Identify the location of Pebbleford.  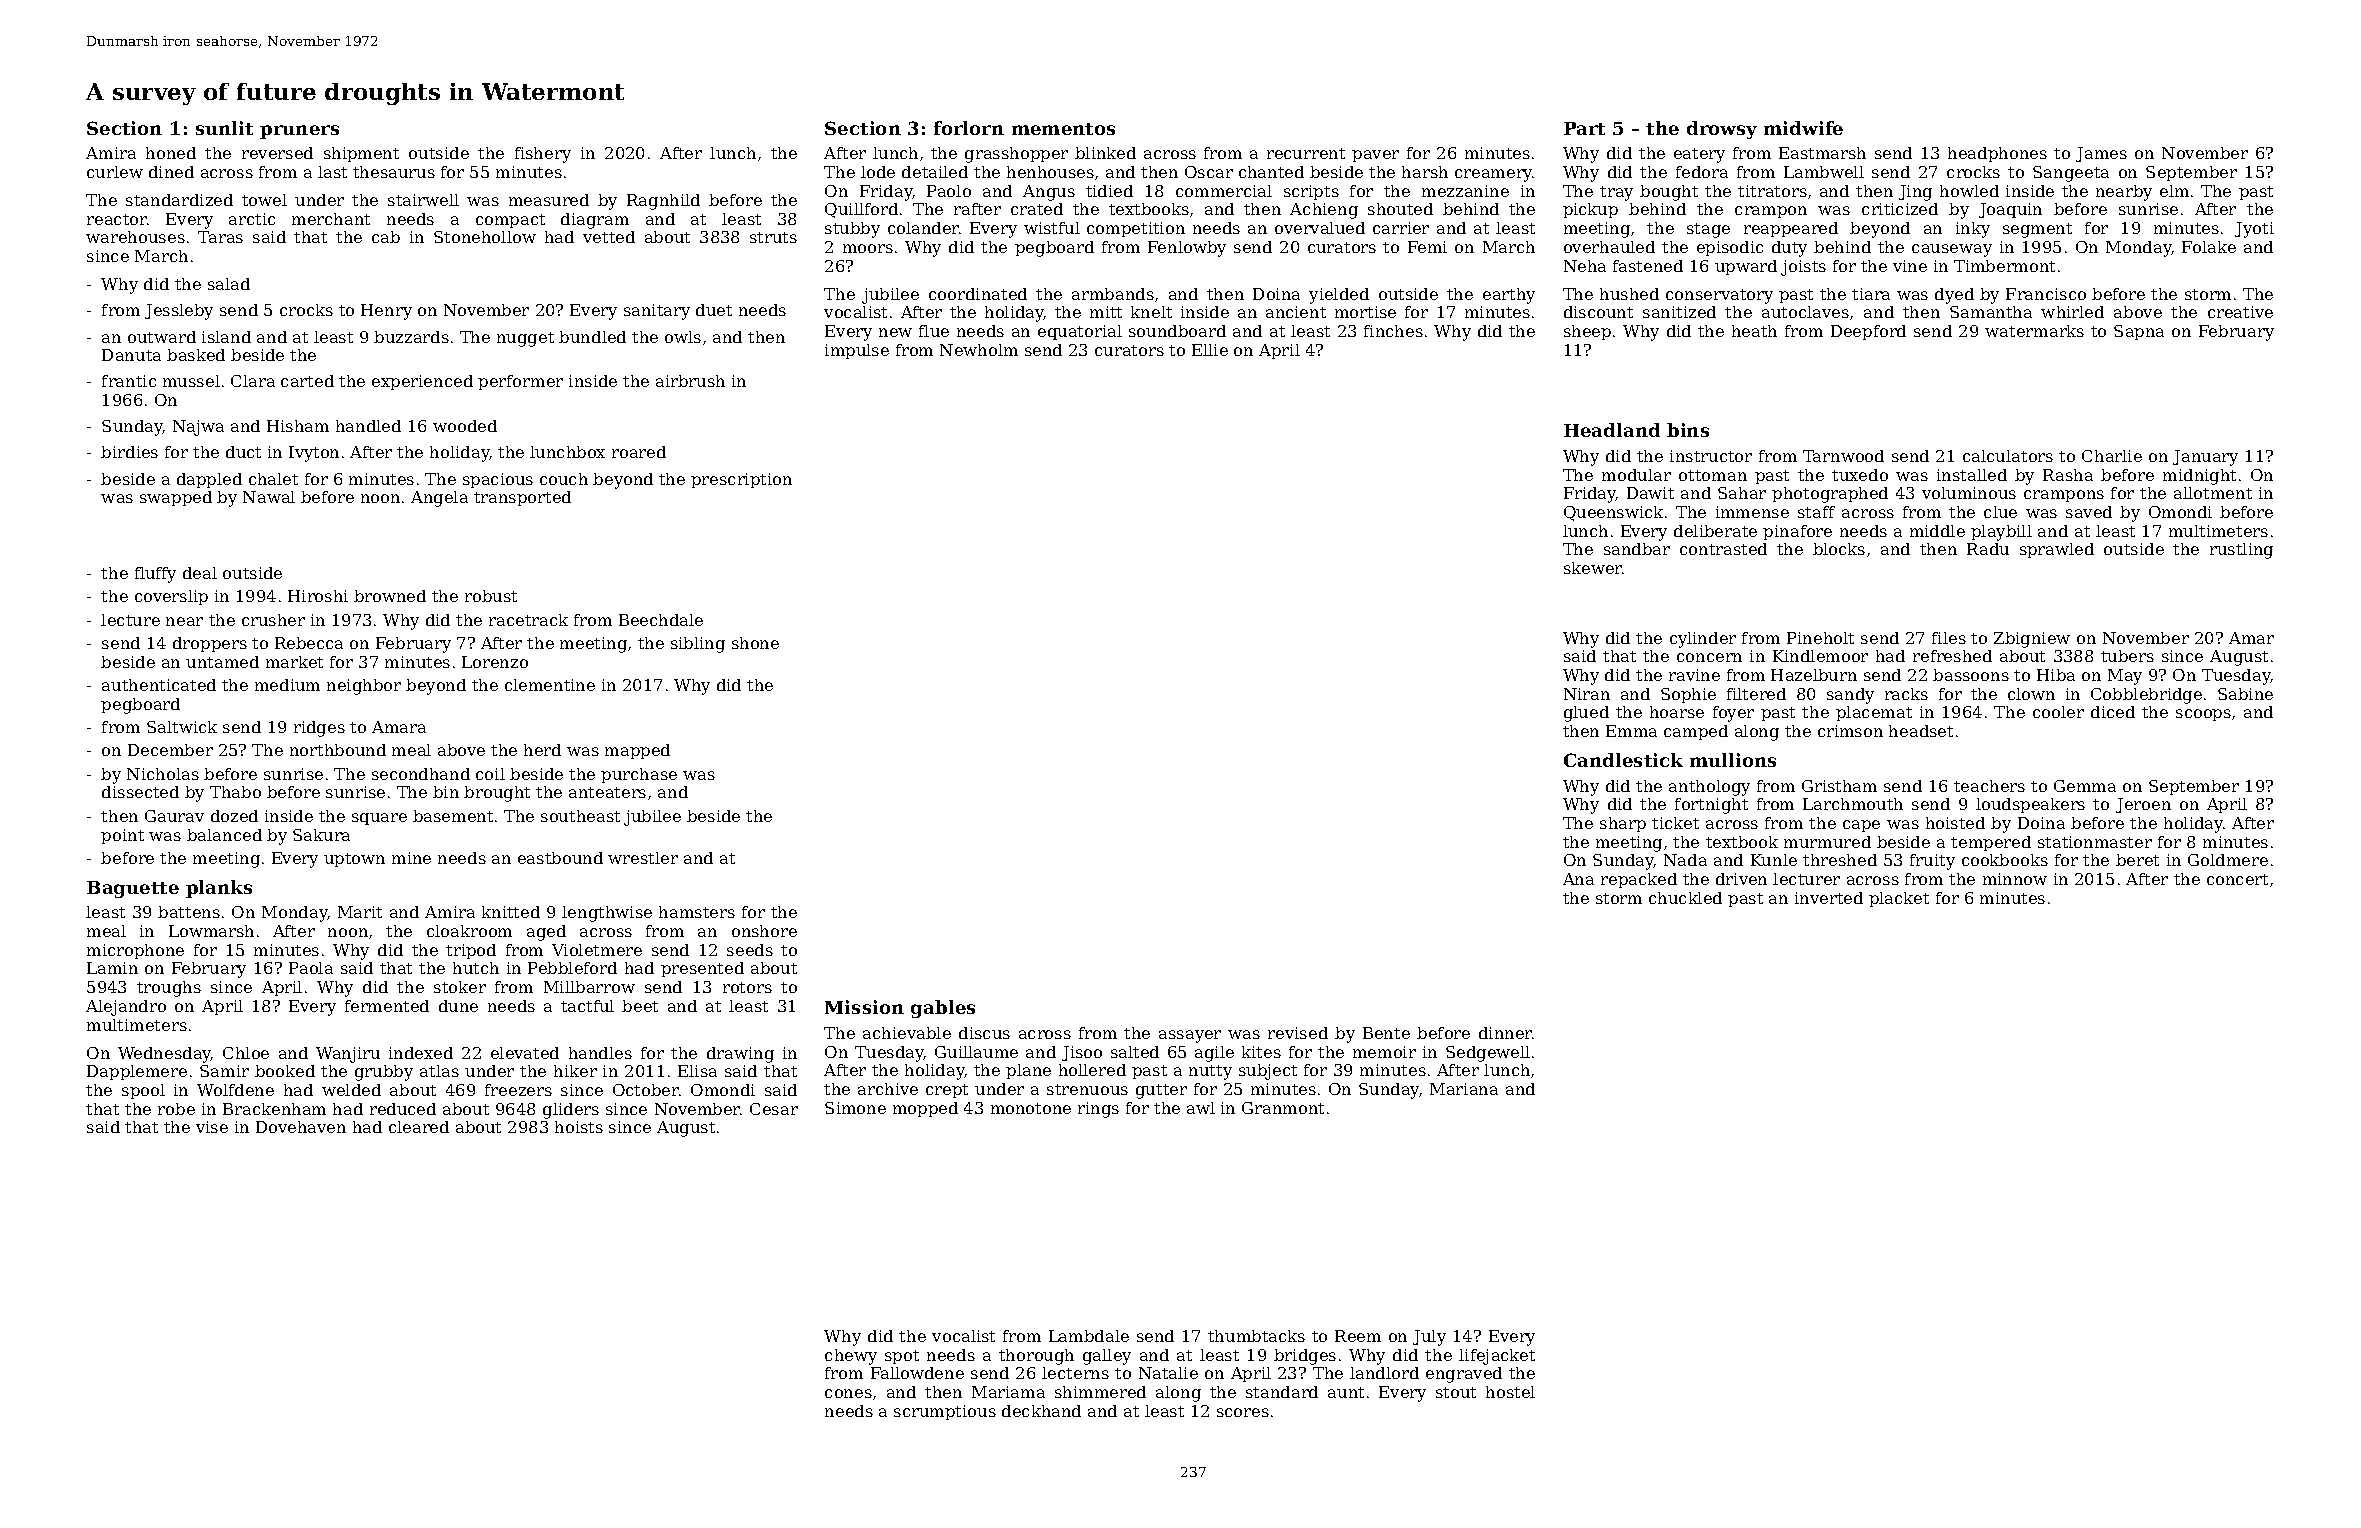
(572, 968).
